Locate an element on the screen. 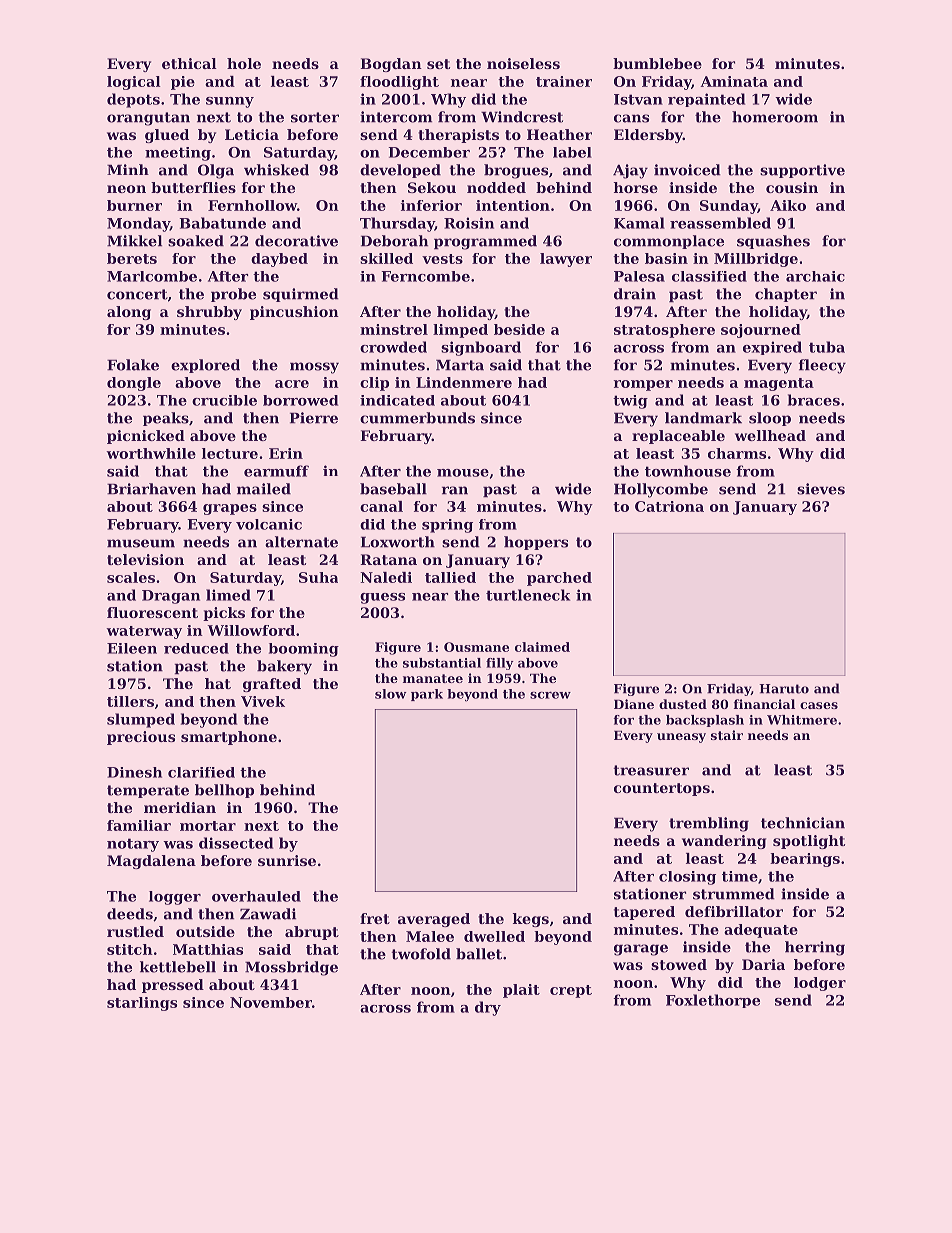 The height and width of the screenshot is (1233, 952). Briarhaven is located at coordinates (151, 489).
